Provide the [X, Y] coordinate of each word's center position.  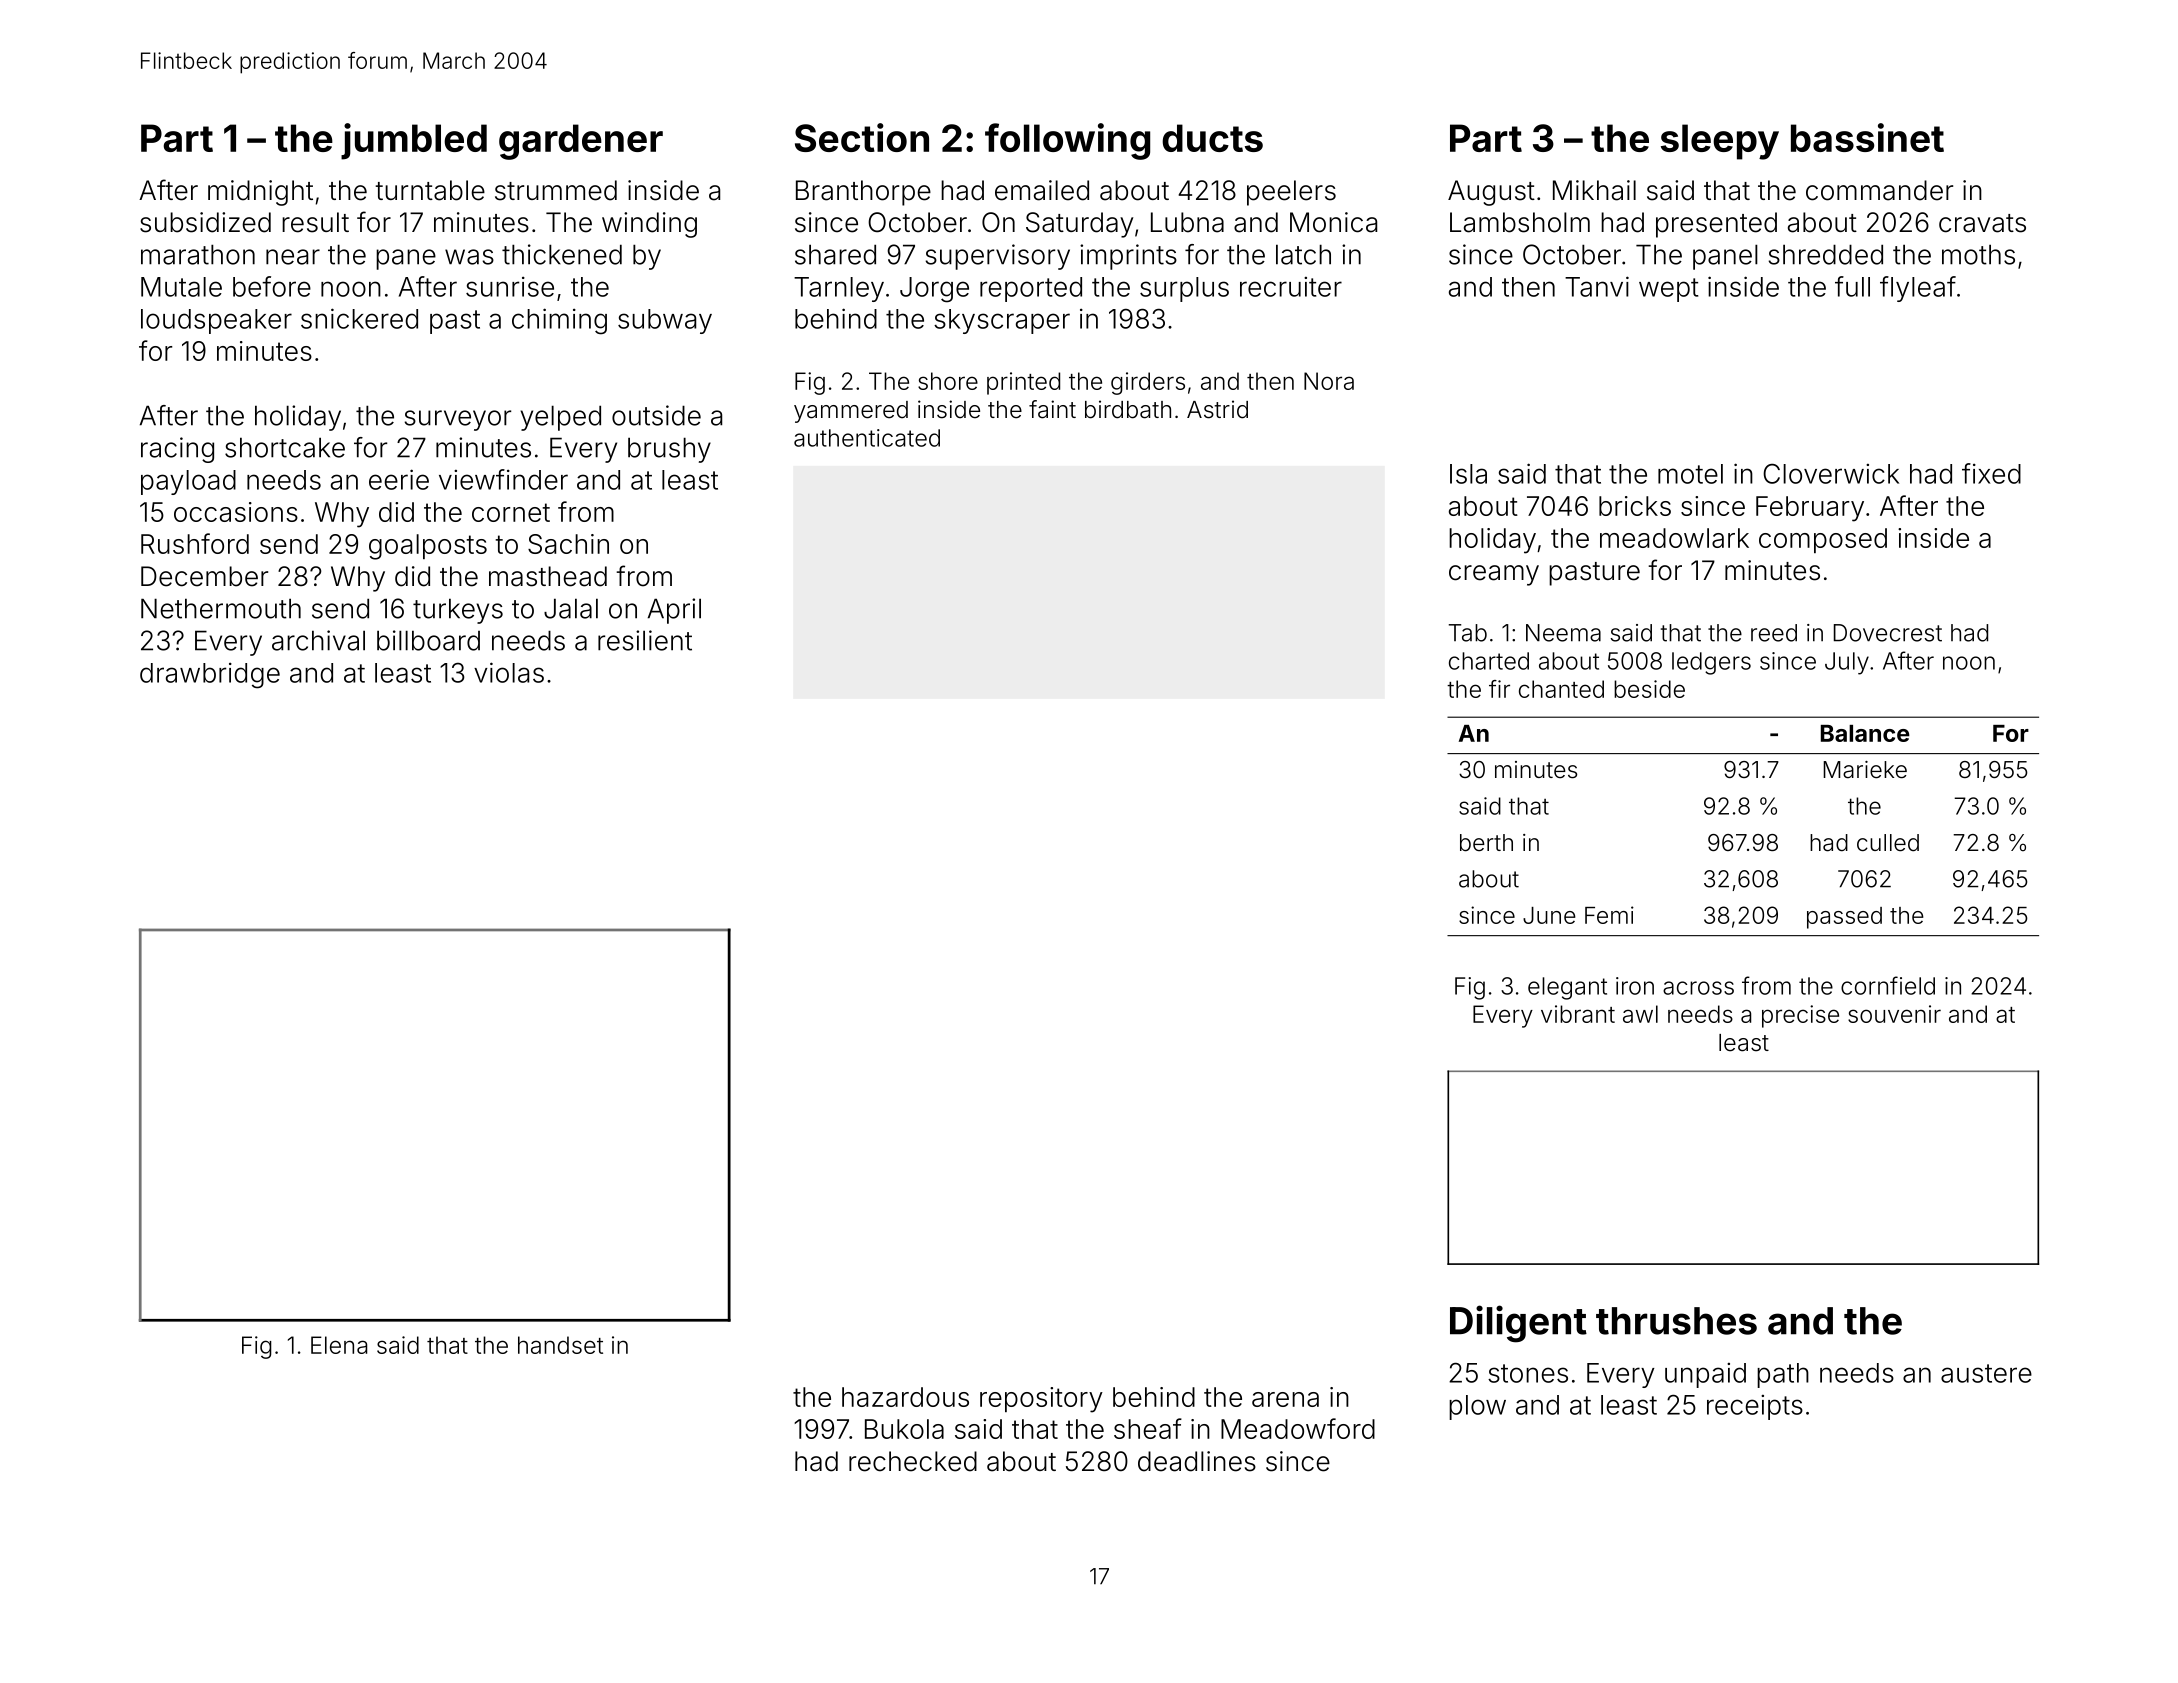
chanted [1561, 689]
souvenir [1894, 1014]
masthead [548, 576]
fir [1499, 689]
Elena [339, 1345]
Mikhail [1594, 190]
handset [560, 1345]
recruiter [1291, 287]
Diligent [1518, 1324]
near [293, 257]
